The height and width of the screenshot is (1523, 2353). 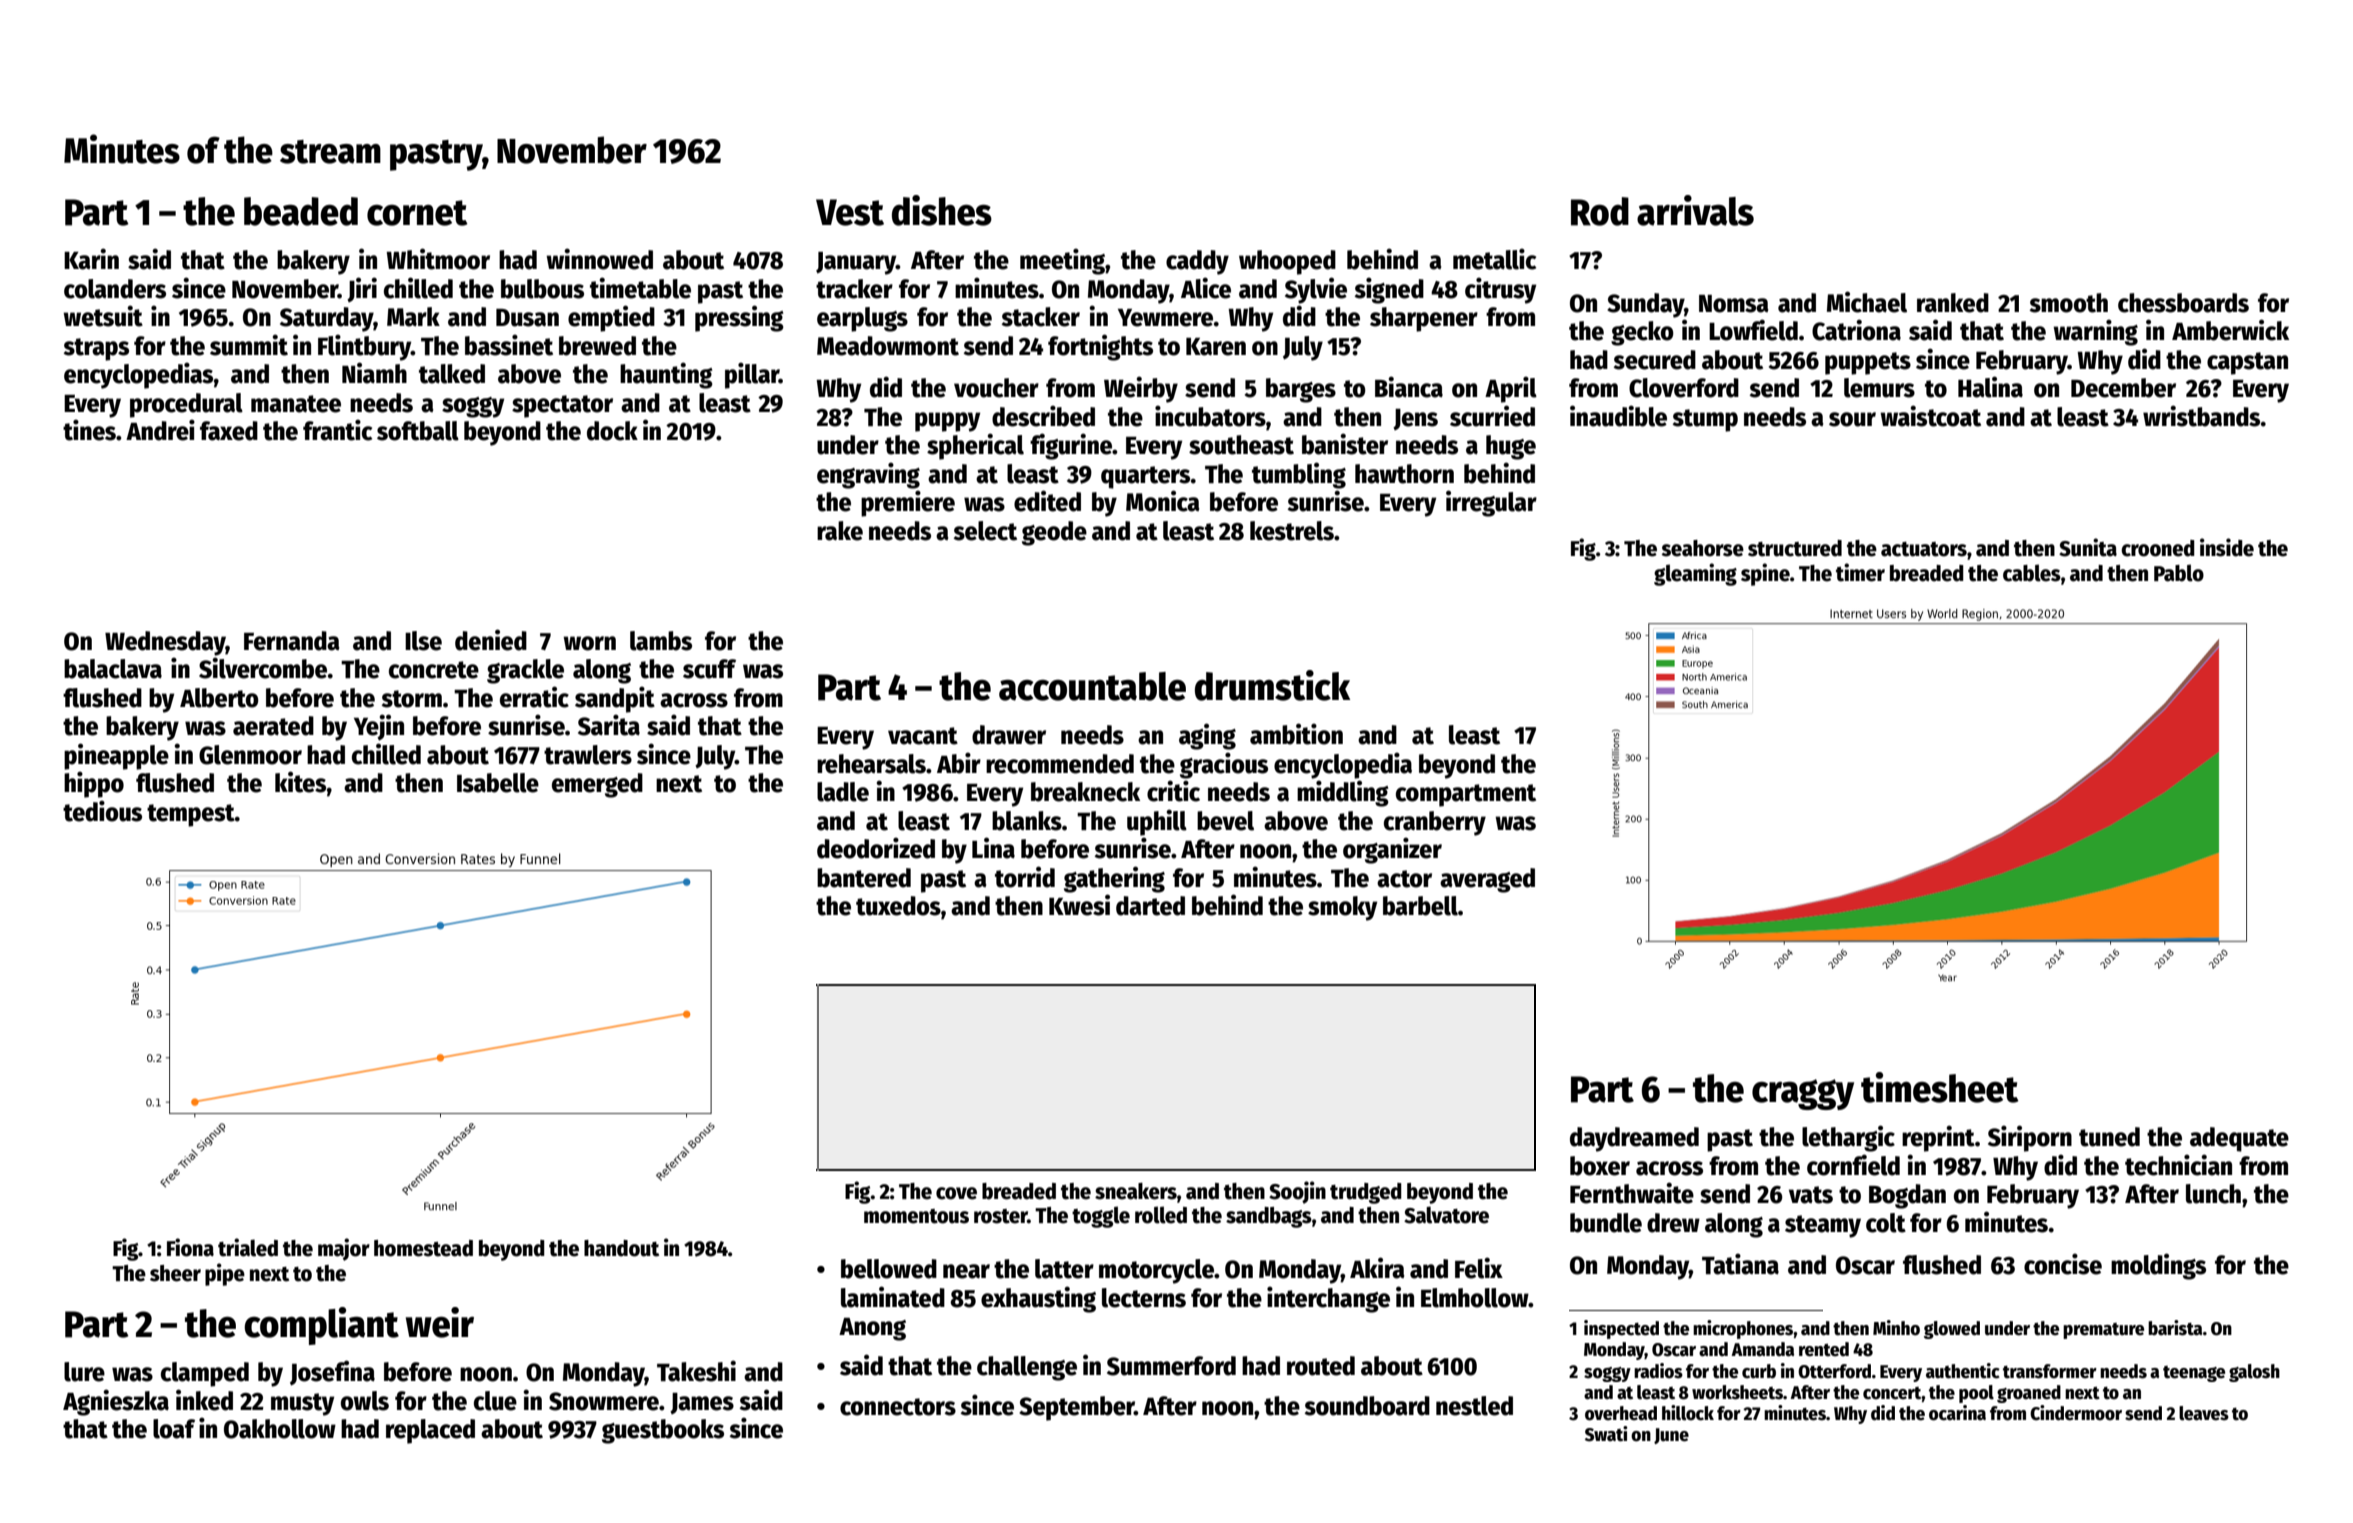 I want to click on moldings, so click(x=2158, y=1266).
